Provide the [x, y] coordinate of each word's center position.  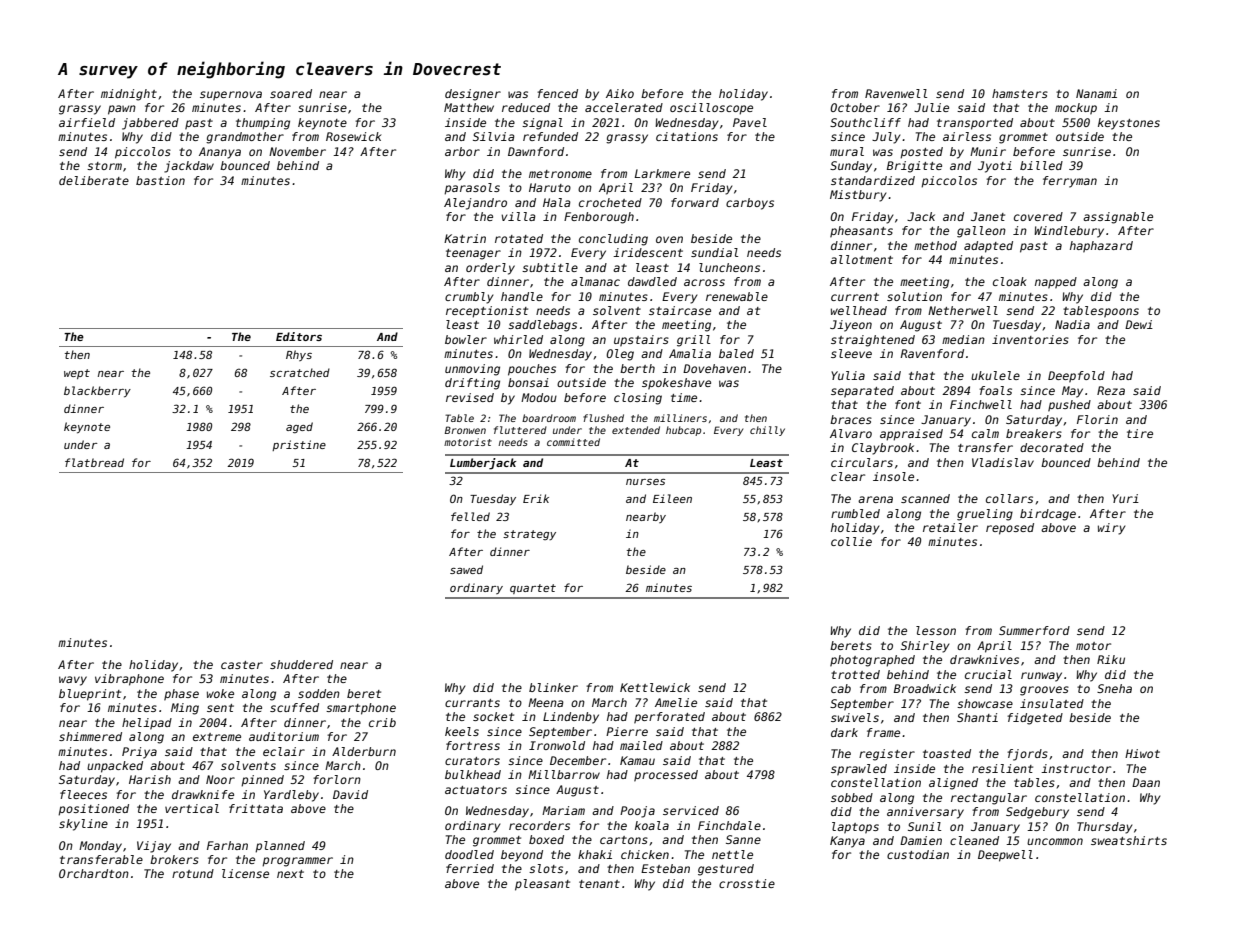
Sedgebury [1037, 813]
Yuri [1125, 498]
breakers [1034, 433]
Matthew [469, 107]
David [350, 794]
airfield [87, 122]
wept [77, 374]
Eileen [672, 498]
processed [666, 776]
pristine [299, 445]
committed [573, 442]
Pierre [627, 731]
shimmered [90, 736]
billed [1041, 165]
